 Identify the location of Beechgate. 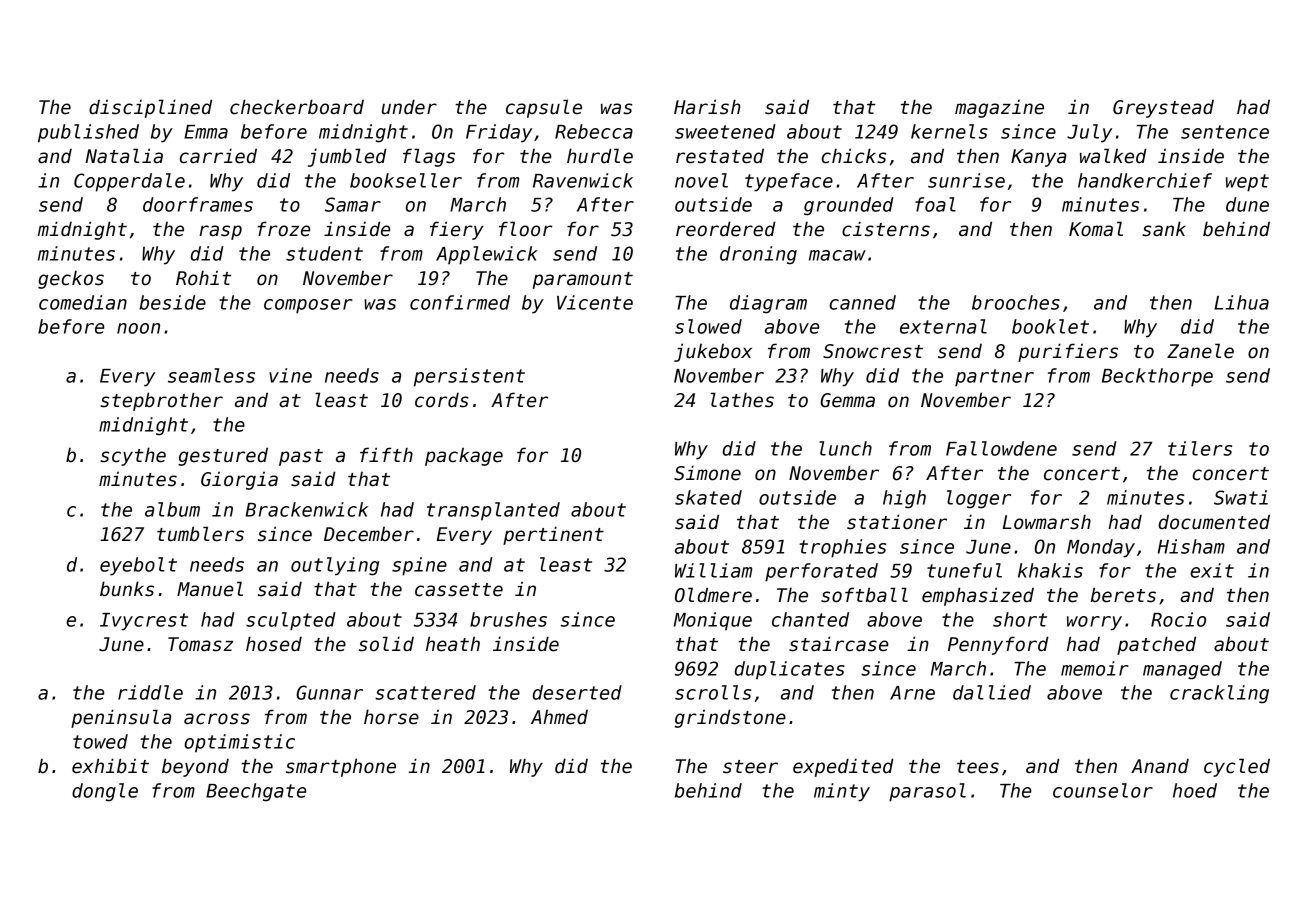
(256, 792).
